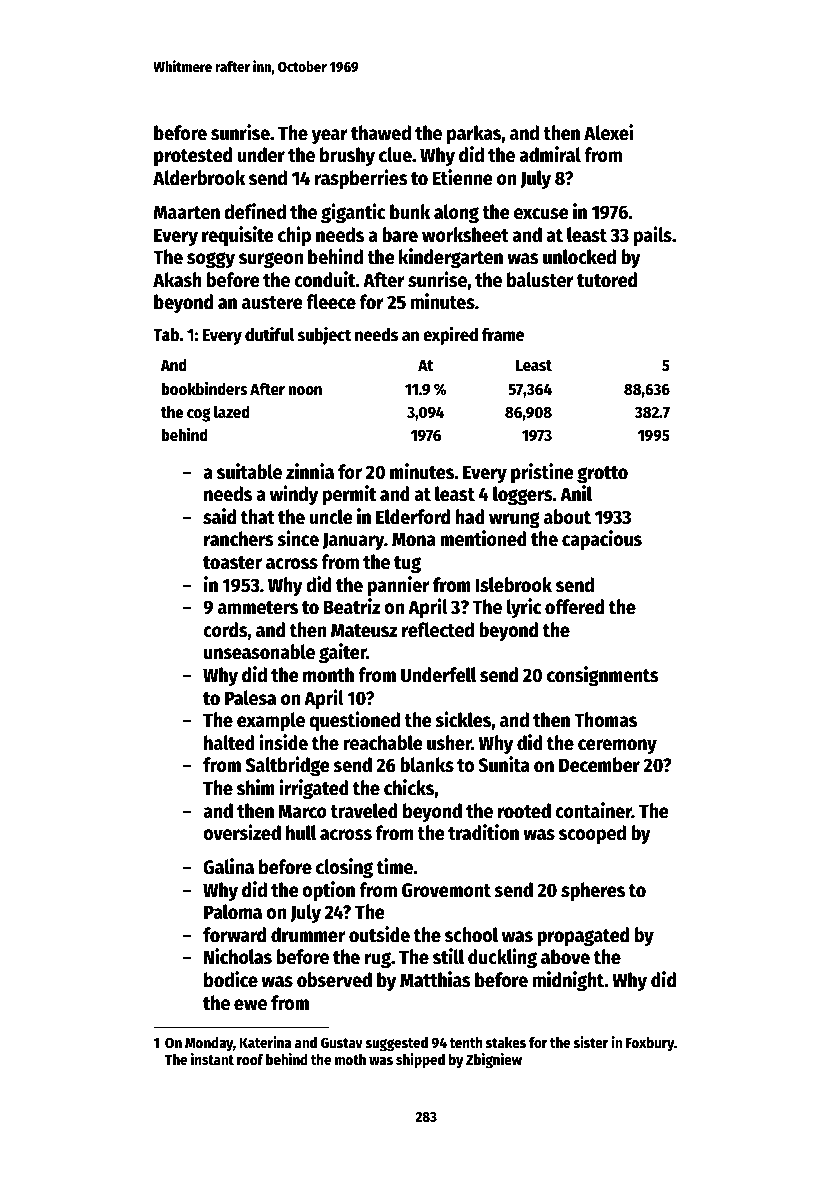 Image resolution: width=831 pixels, height=1179 pixels. Describe the element at coordinates (435, 979) in the screenshot. I see `Matthias` at that location.
